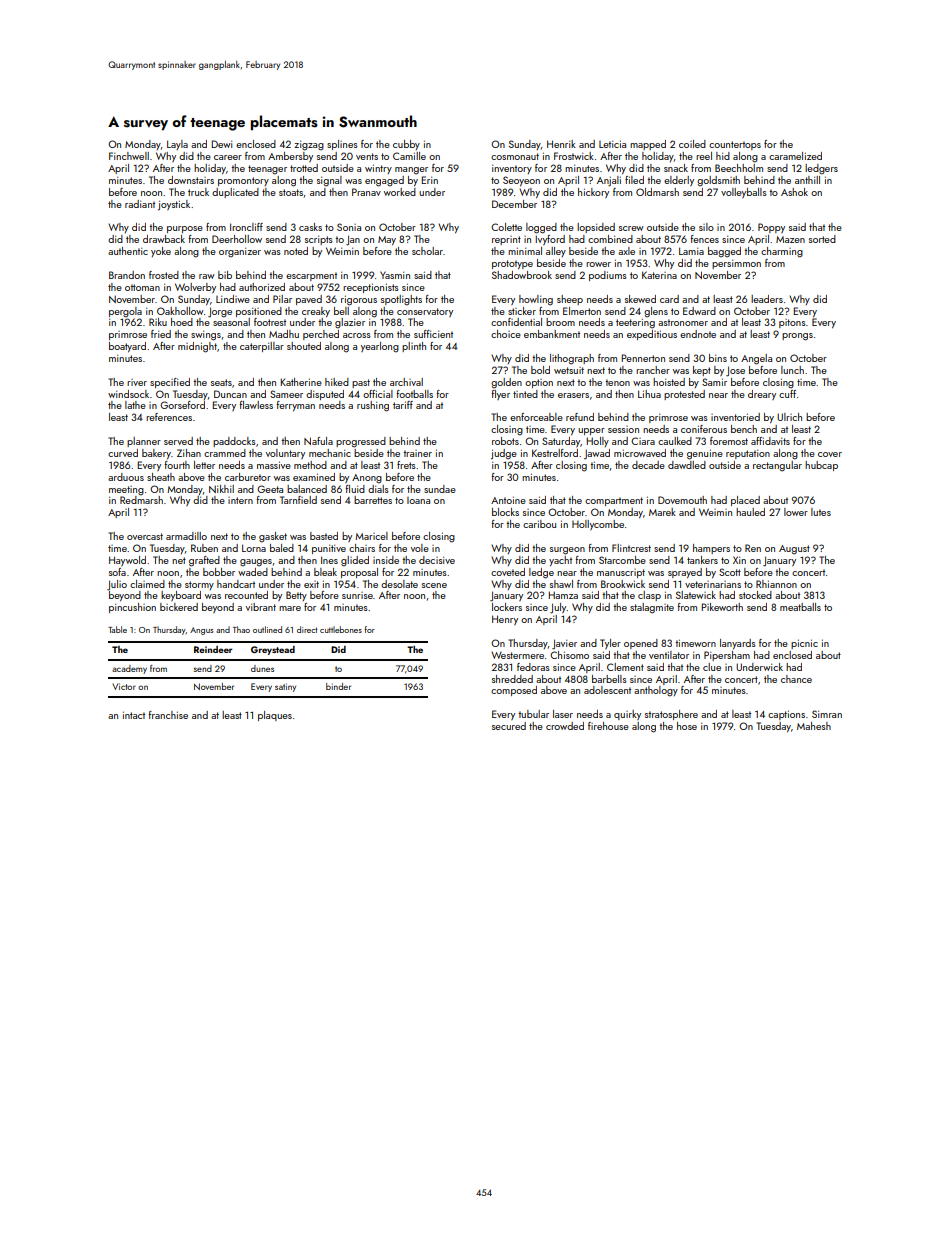 The height and width of the screenshot is (1233, 952). Describe the element at coordinates (692, 144) in the screenshot. I see `coiled` at that location.
